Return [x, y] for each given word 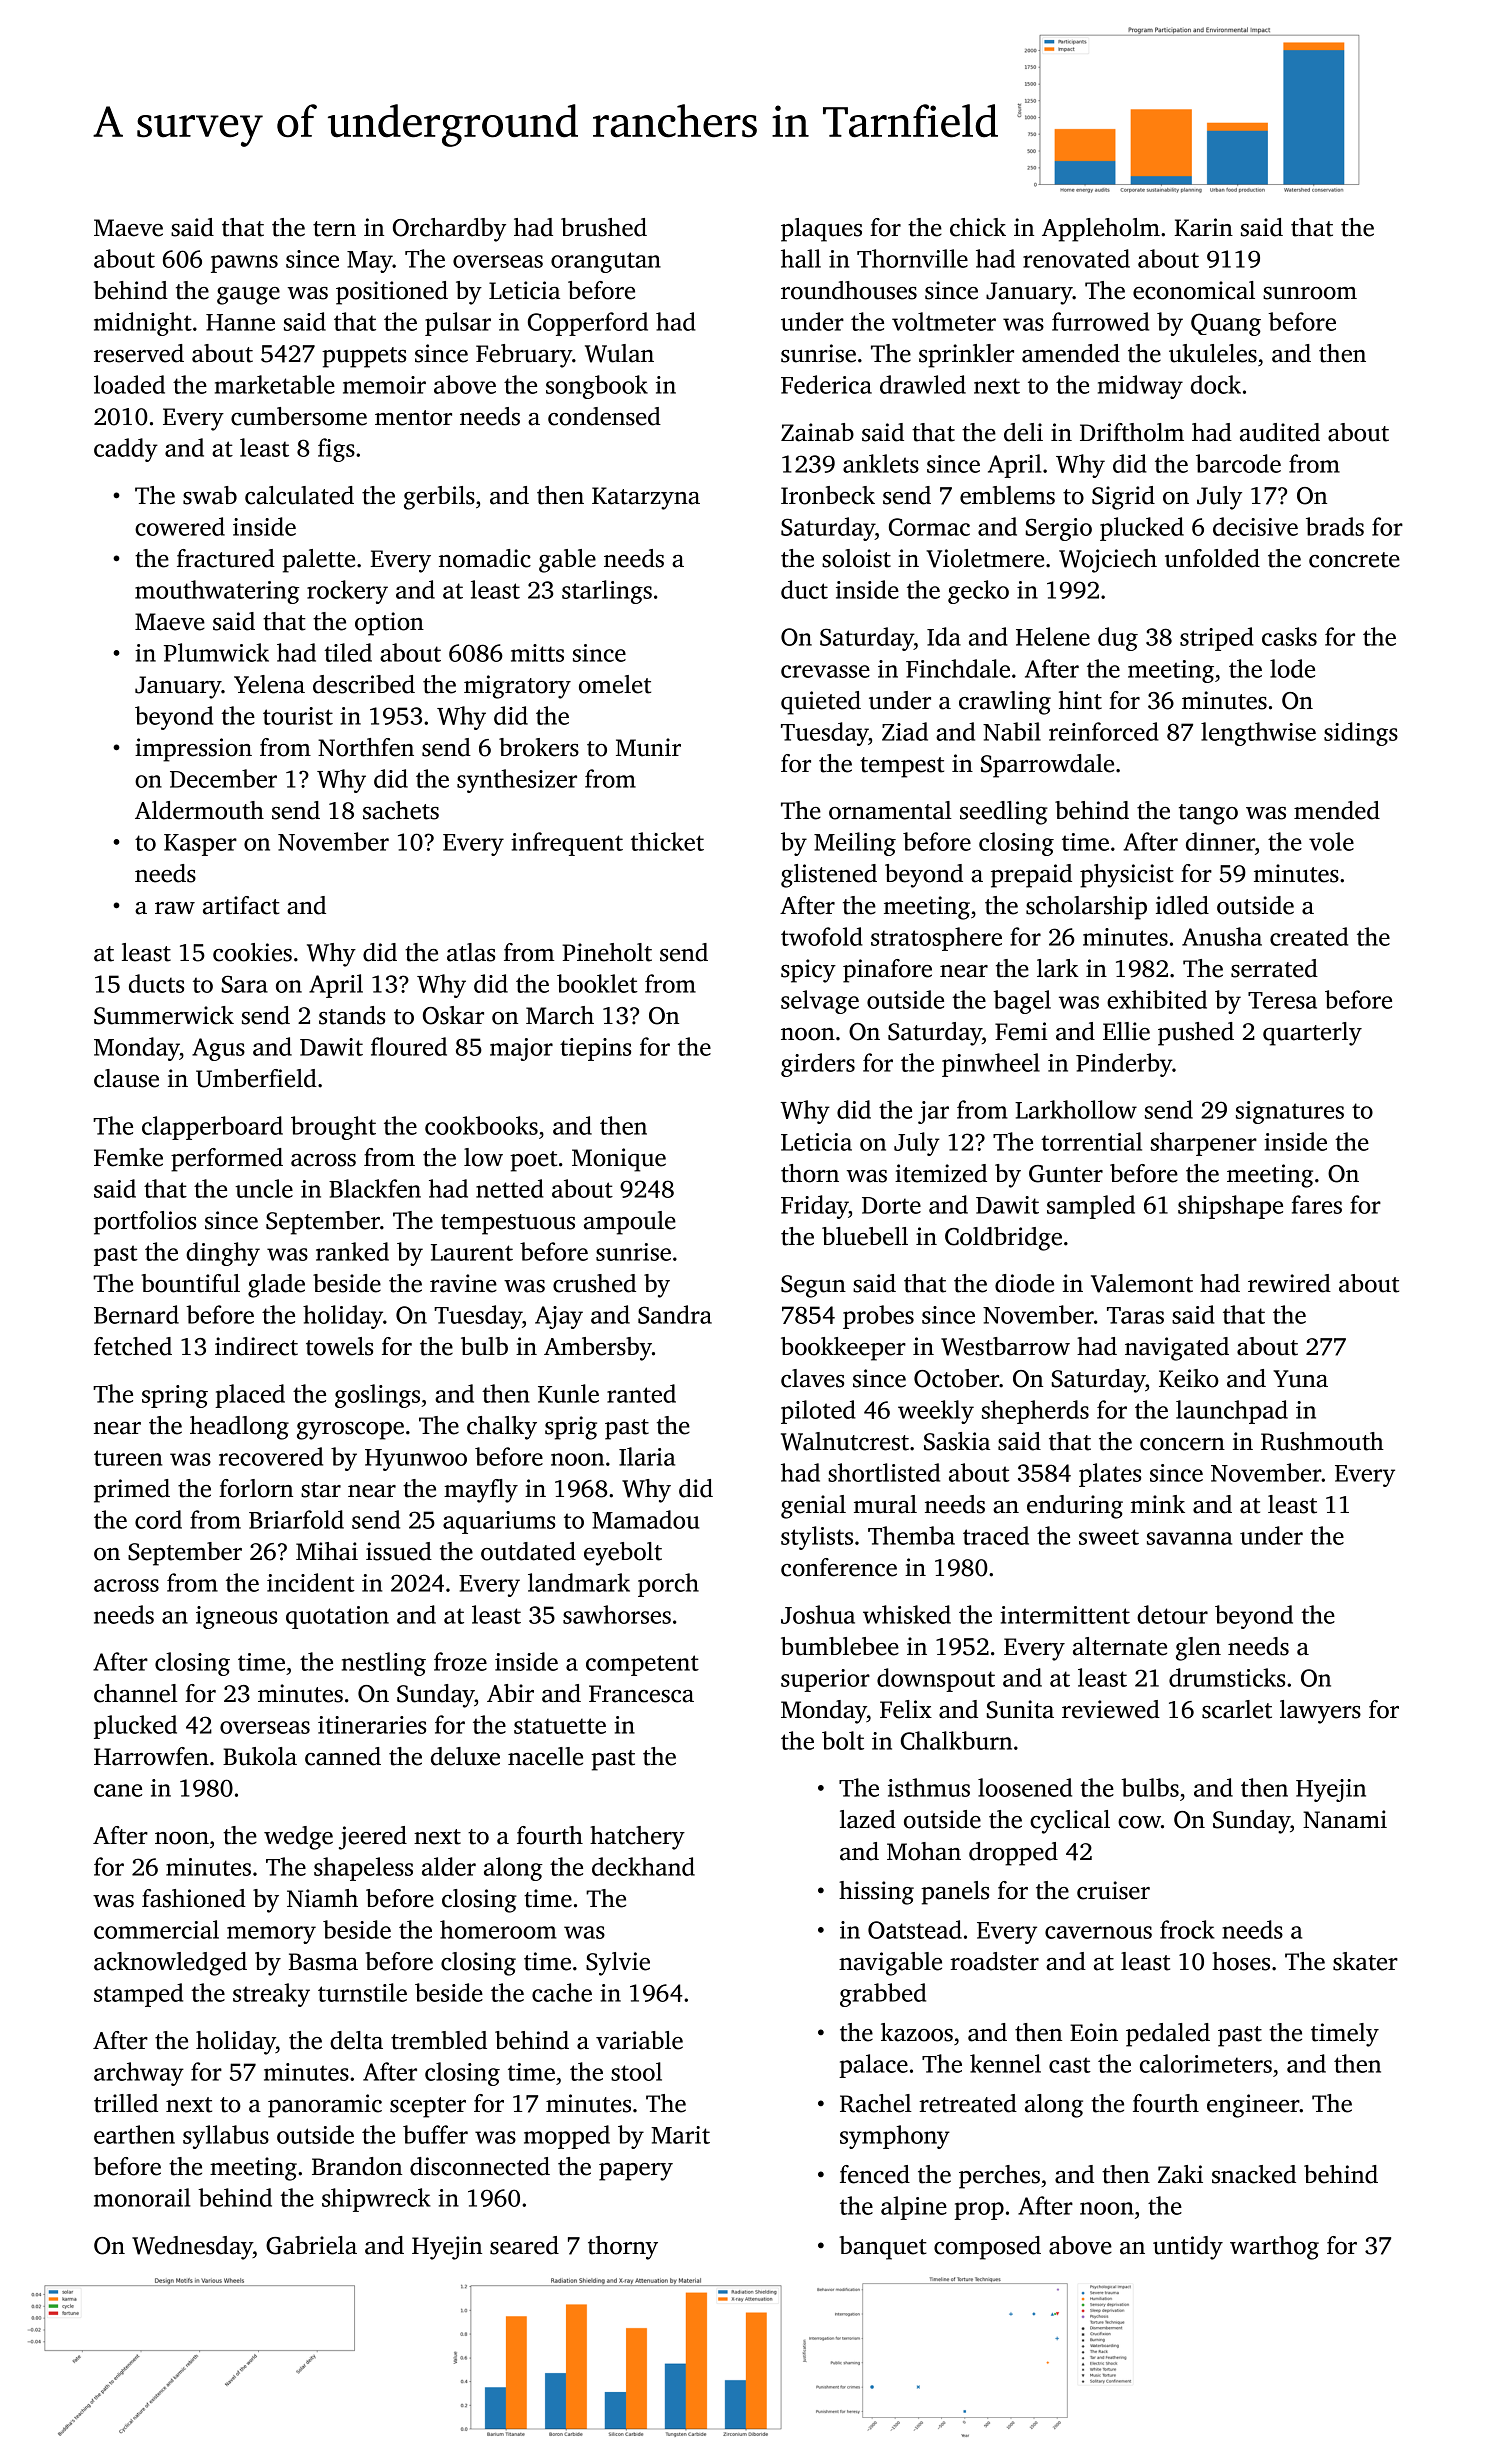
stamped [138, 1995]
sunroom [1310, 293]
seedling [1004, 813]
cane [118, 1790]
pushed [1196, 1034]
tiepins [595, 1049]
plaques [821, 230]
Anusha [1222, 936]
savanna [1189, 1538]
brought [333, 1128]
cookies [252, 952]
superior [825, 1680]
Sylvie [618, 1964]
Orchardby [449, 230]
